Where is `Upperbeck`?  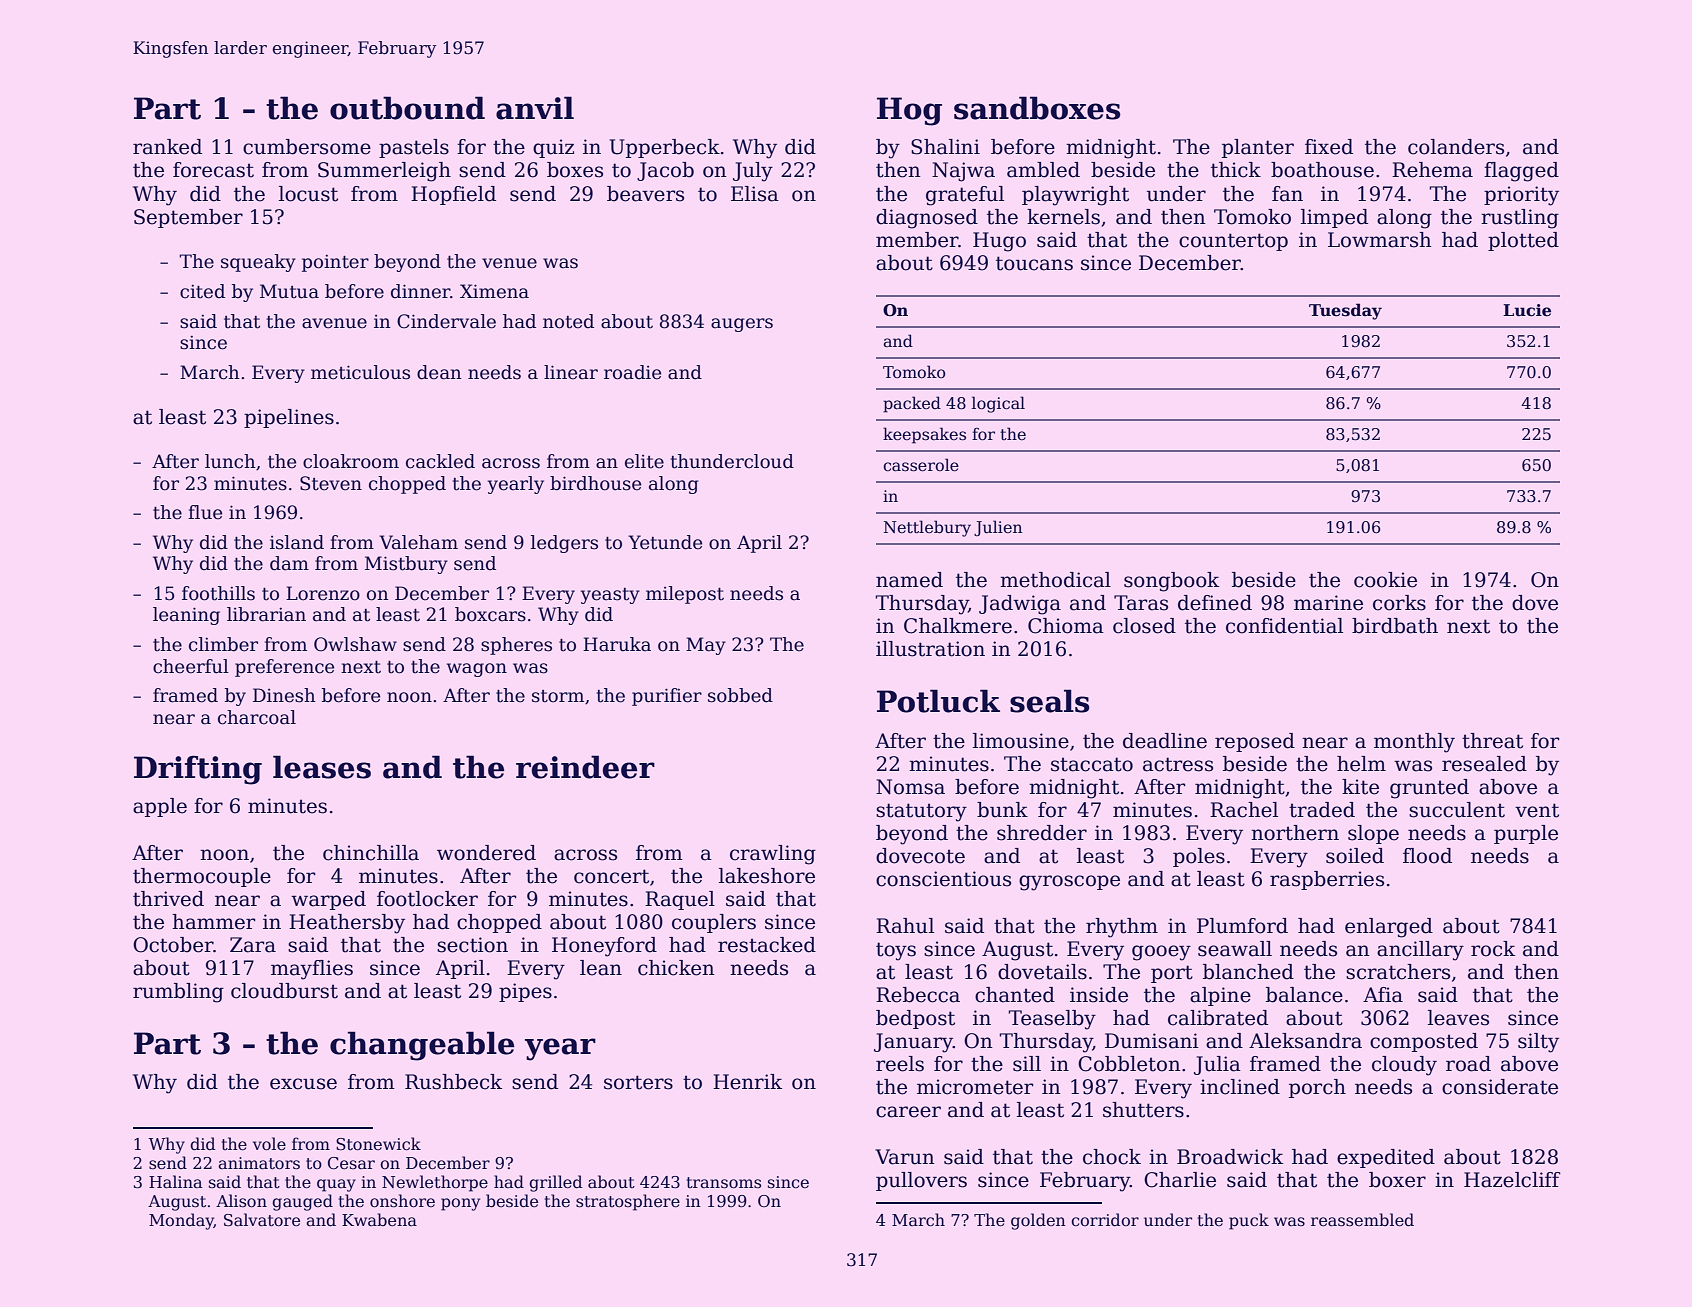
Upperbeck is located at coordinates (665, 148).
